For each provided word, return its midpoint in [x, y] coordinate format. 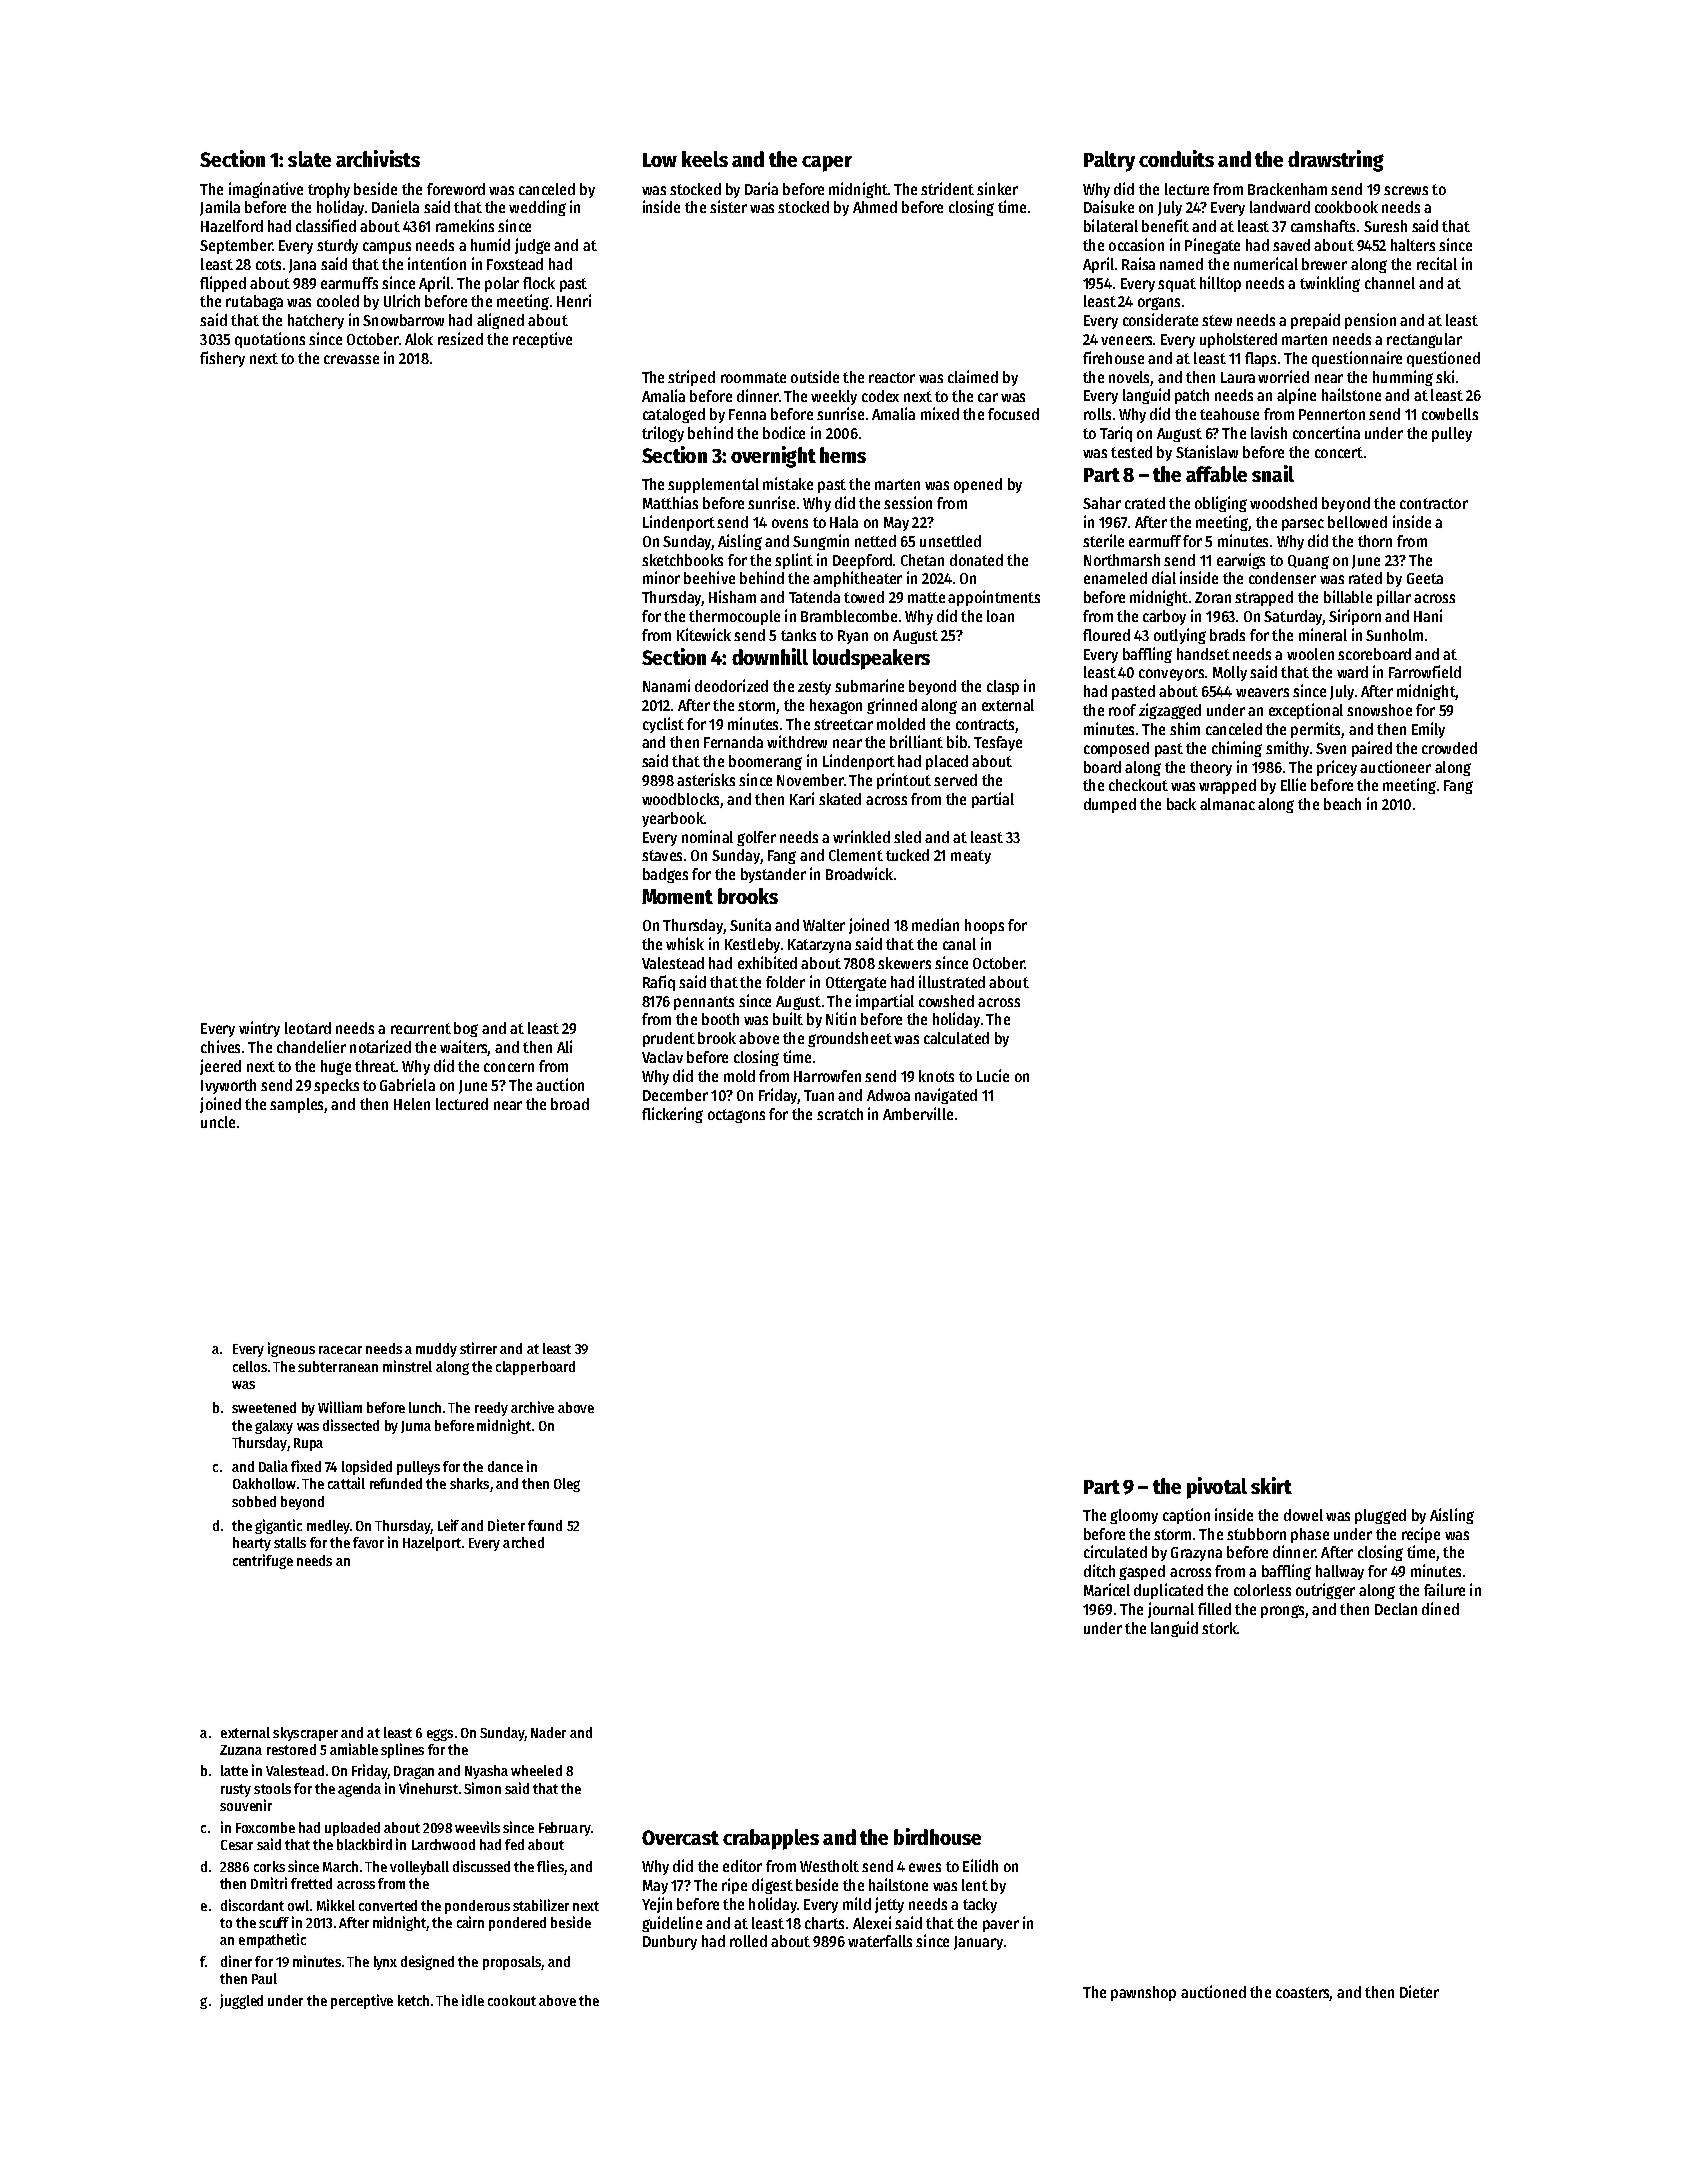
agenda [359, 1790]
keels [705, 159]
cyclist [663, 725]
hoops [984, 926]
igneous [291, 1349]
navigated [946, 1096]
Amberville [918, 1113]
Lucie [993, 1075]
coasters [1302, 1992]
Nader [548, 1732]
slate [309, 159]
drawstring [1336, 161]
